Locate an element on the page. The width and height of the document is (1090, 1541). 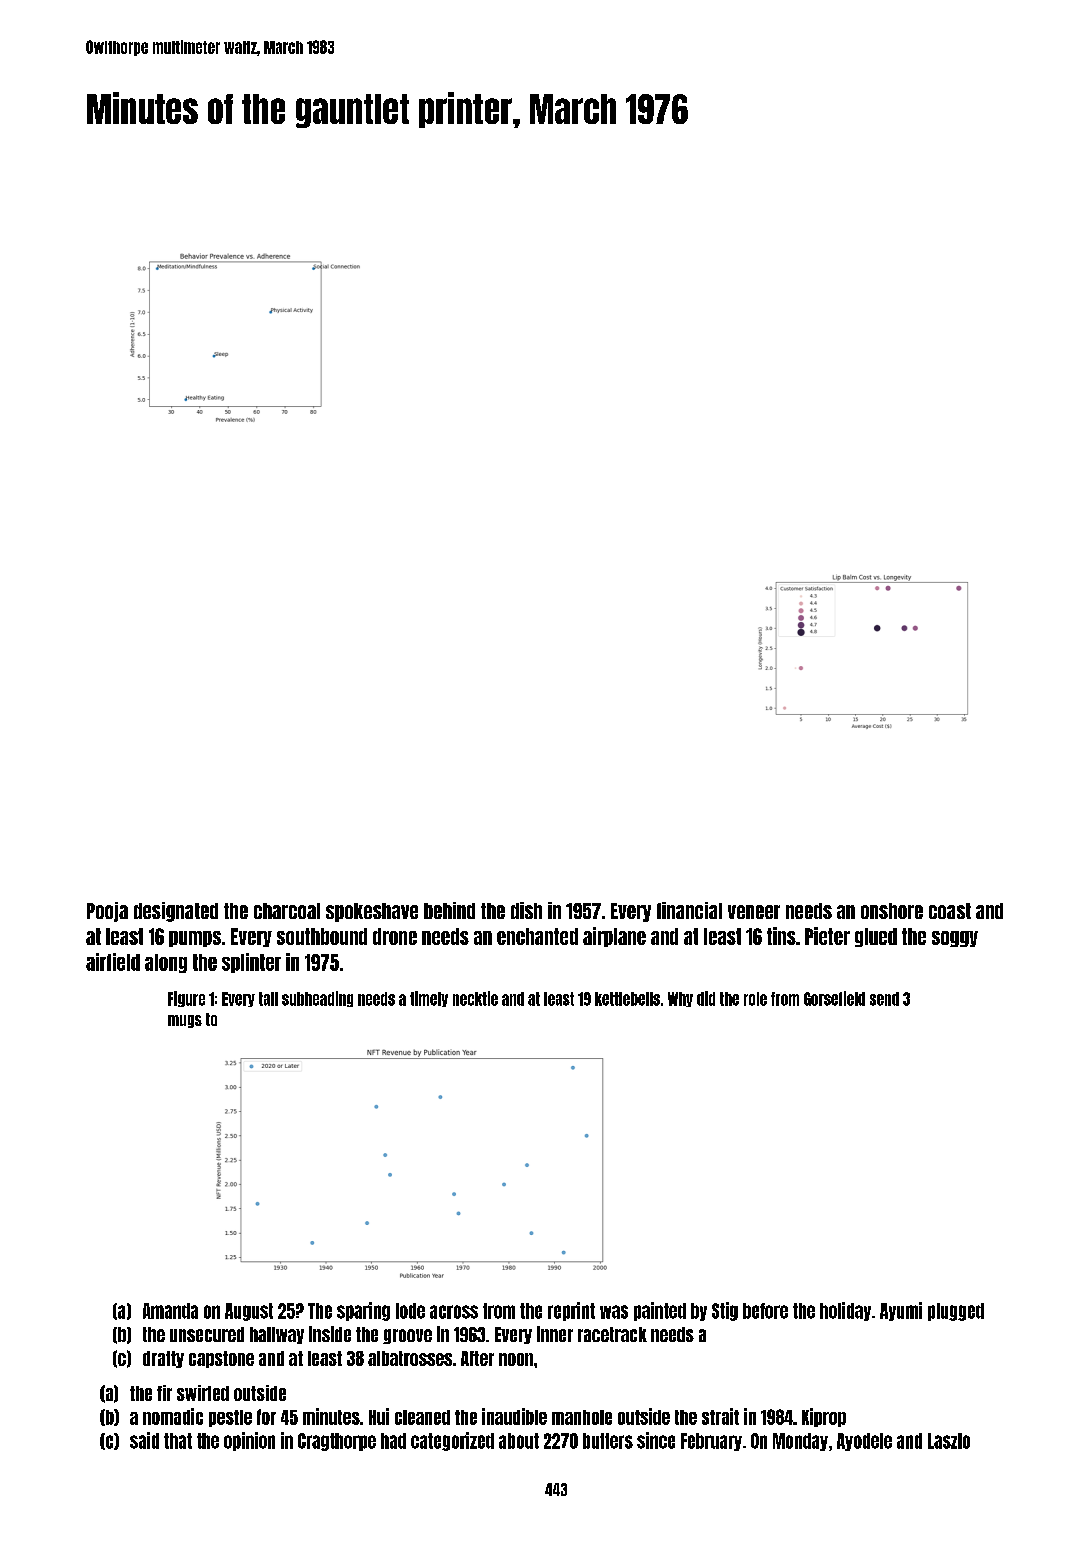
tall is located at coordinates (268, 999).
